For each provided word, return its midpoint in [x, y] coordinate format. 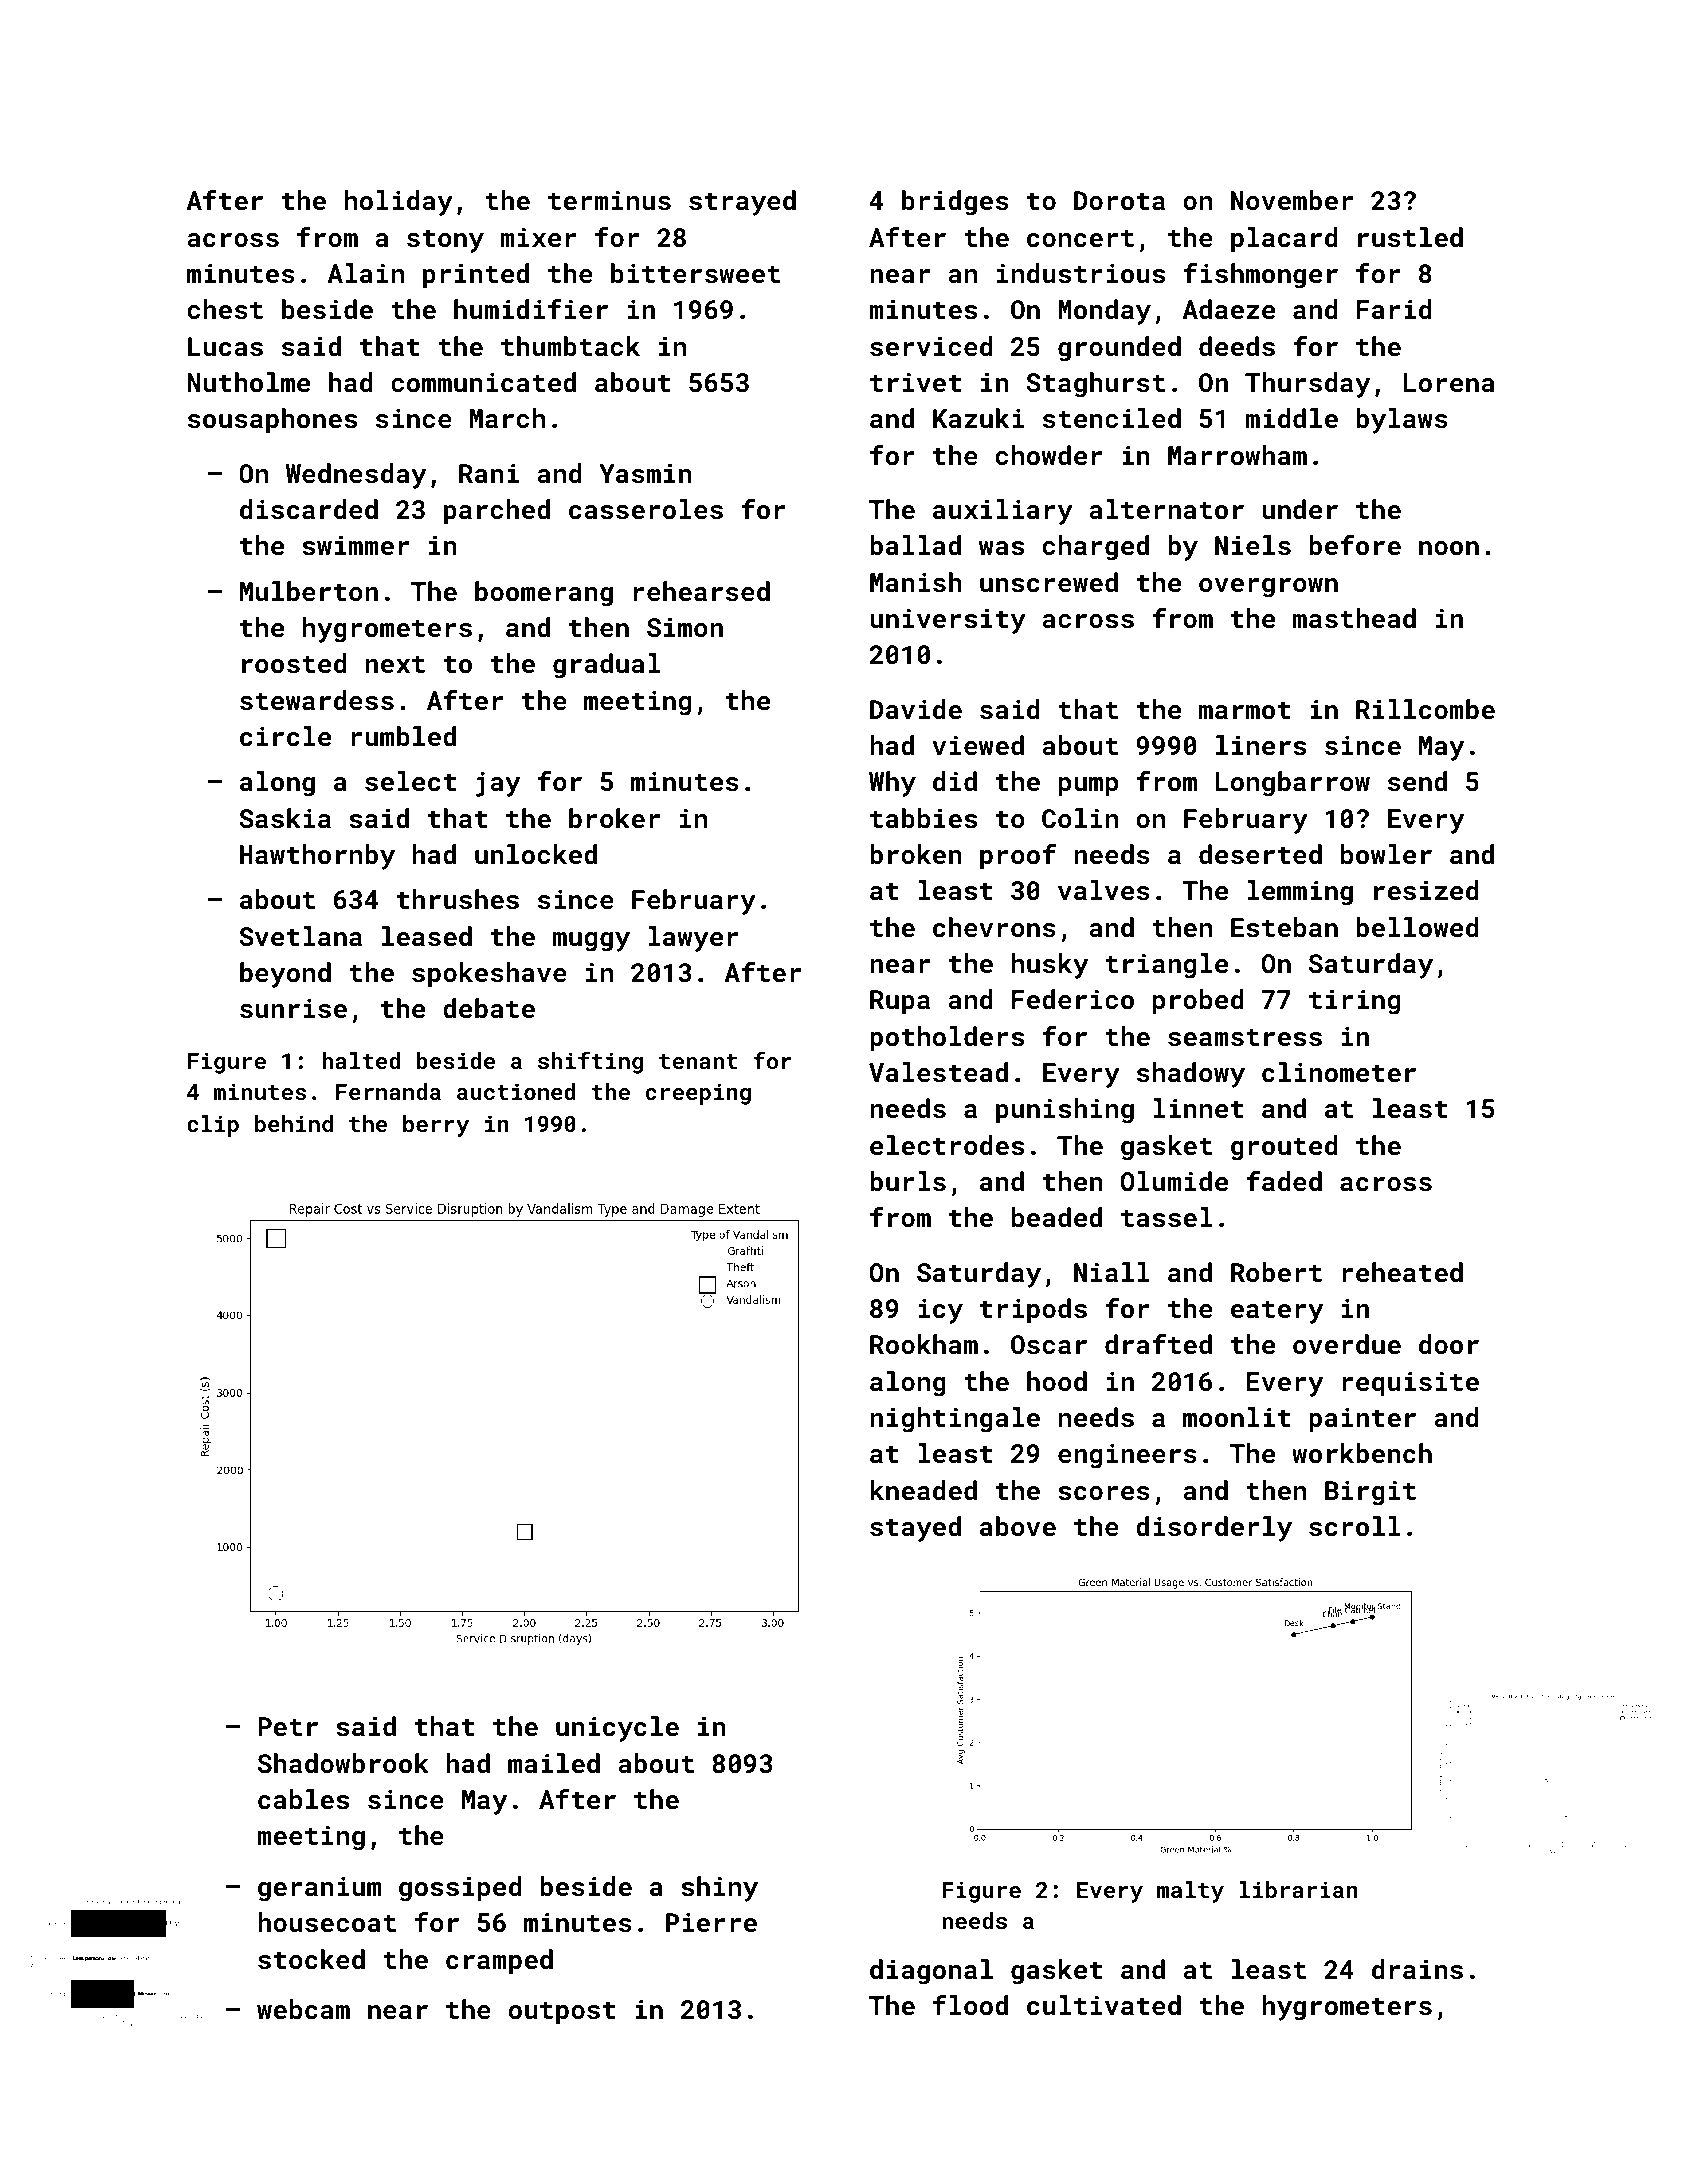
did [955, 781]
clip [213, 1126]
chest [225, 309]
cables [303, 1799]
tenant [698, 1061]
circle [285, 736]
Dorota [1119, 200]
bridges [955, 203]
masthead [1354, 618]
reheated [1402, 1272]
